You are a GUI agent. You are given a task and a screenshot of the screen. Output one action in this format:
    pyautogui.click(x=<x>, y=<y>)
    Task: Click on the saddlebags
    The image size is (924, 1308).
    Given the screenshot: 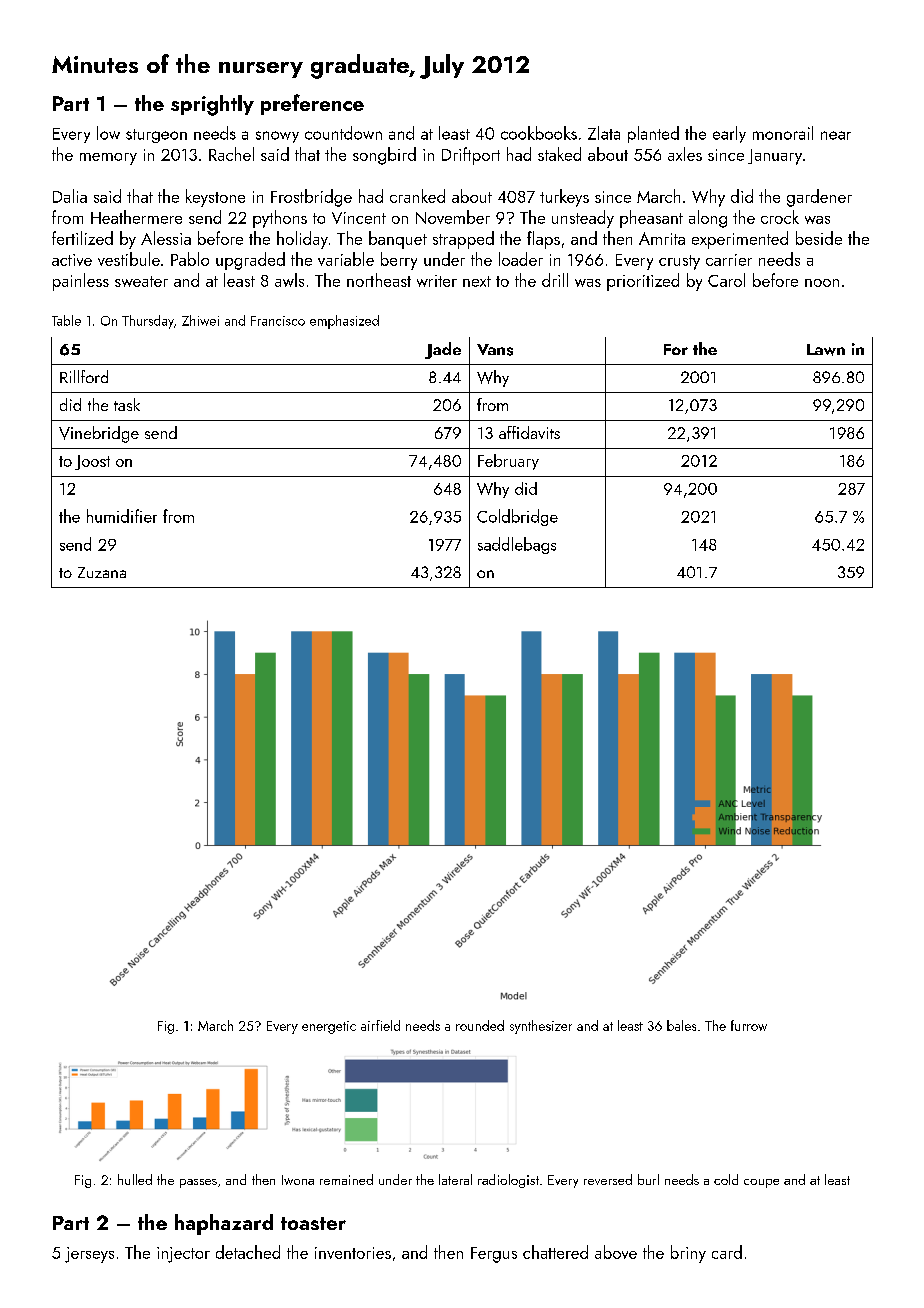 What is the action you would take?
    pyautogui.click(x=517, y=545)
